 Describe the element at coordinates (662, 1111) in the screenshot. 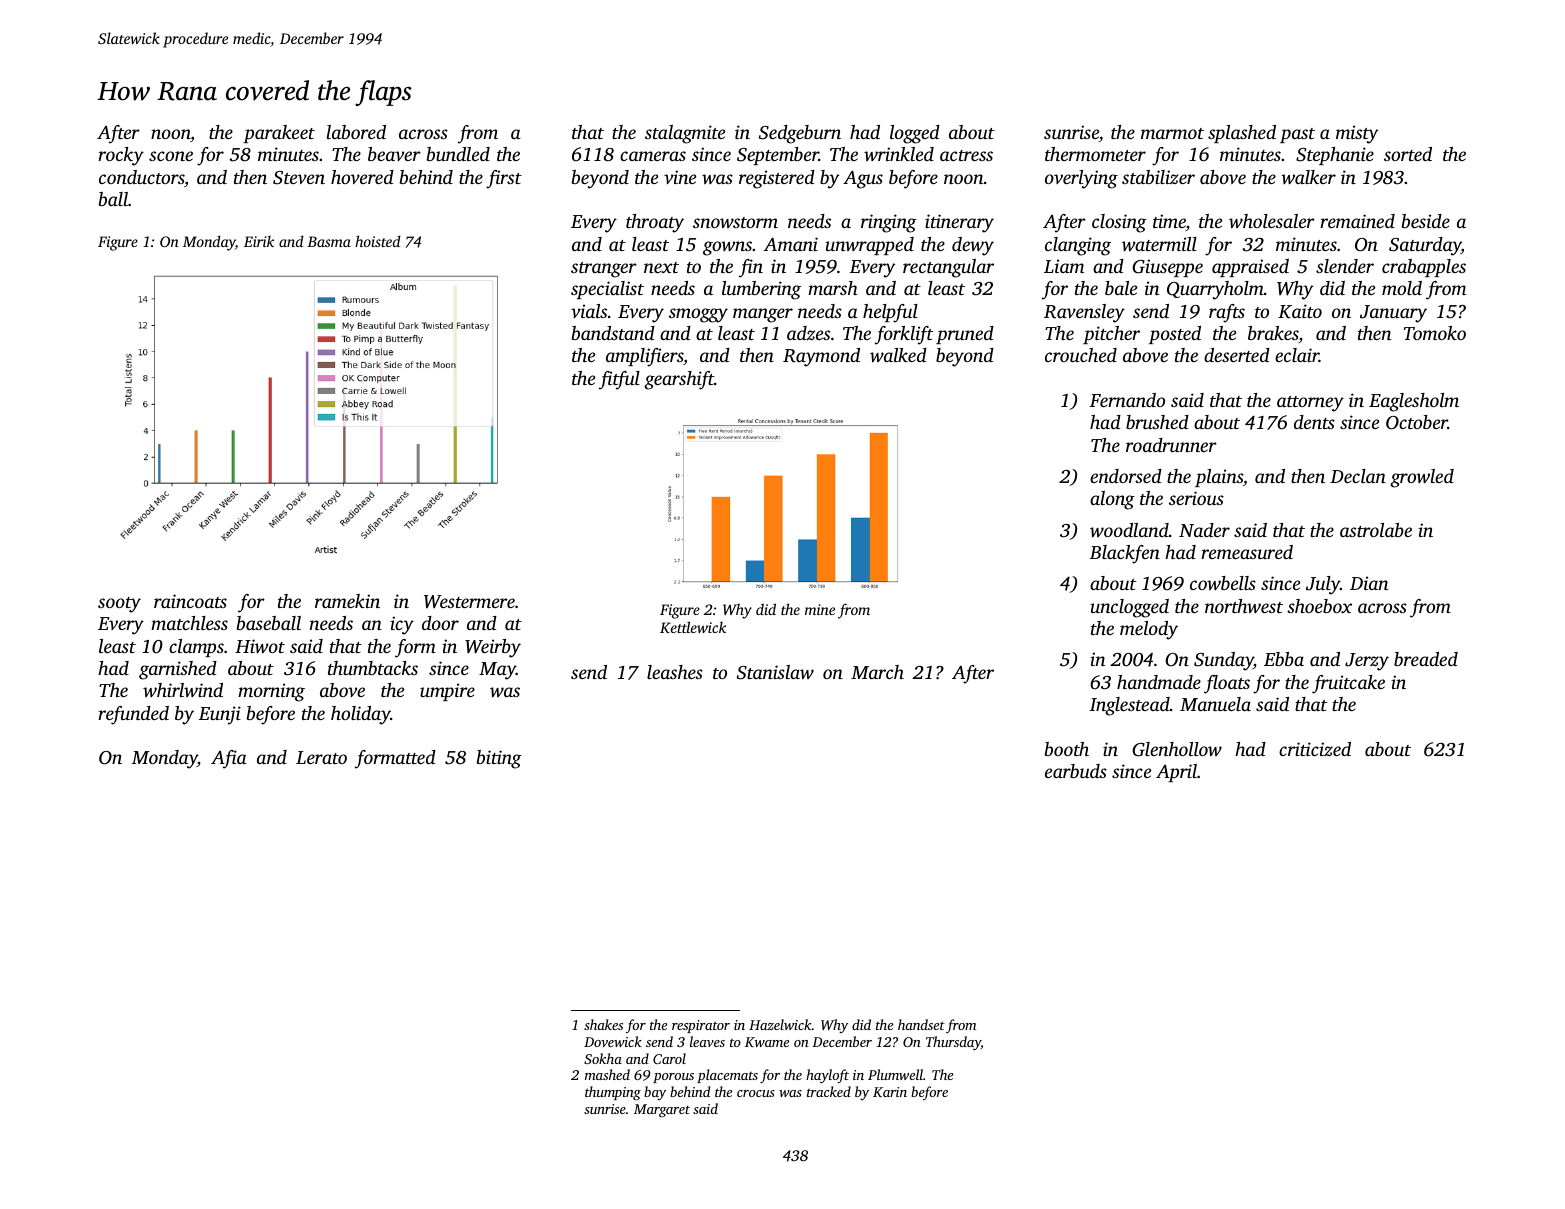

I see `Margaret` at that location.
